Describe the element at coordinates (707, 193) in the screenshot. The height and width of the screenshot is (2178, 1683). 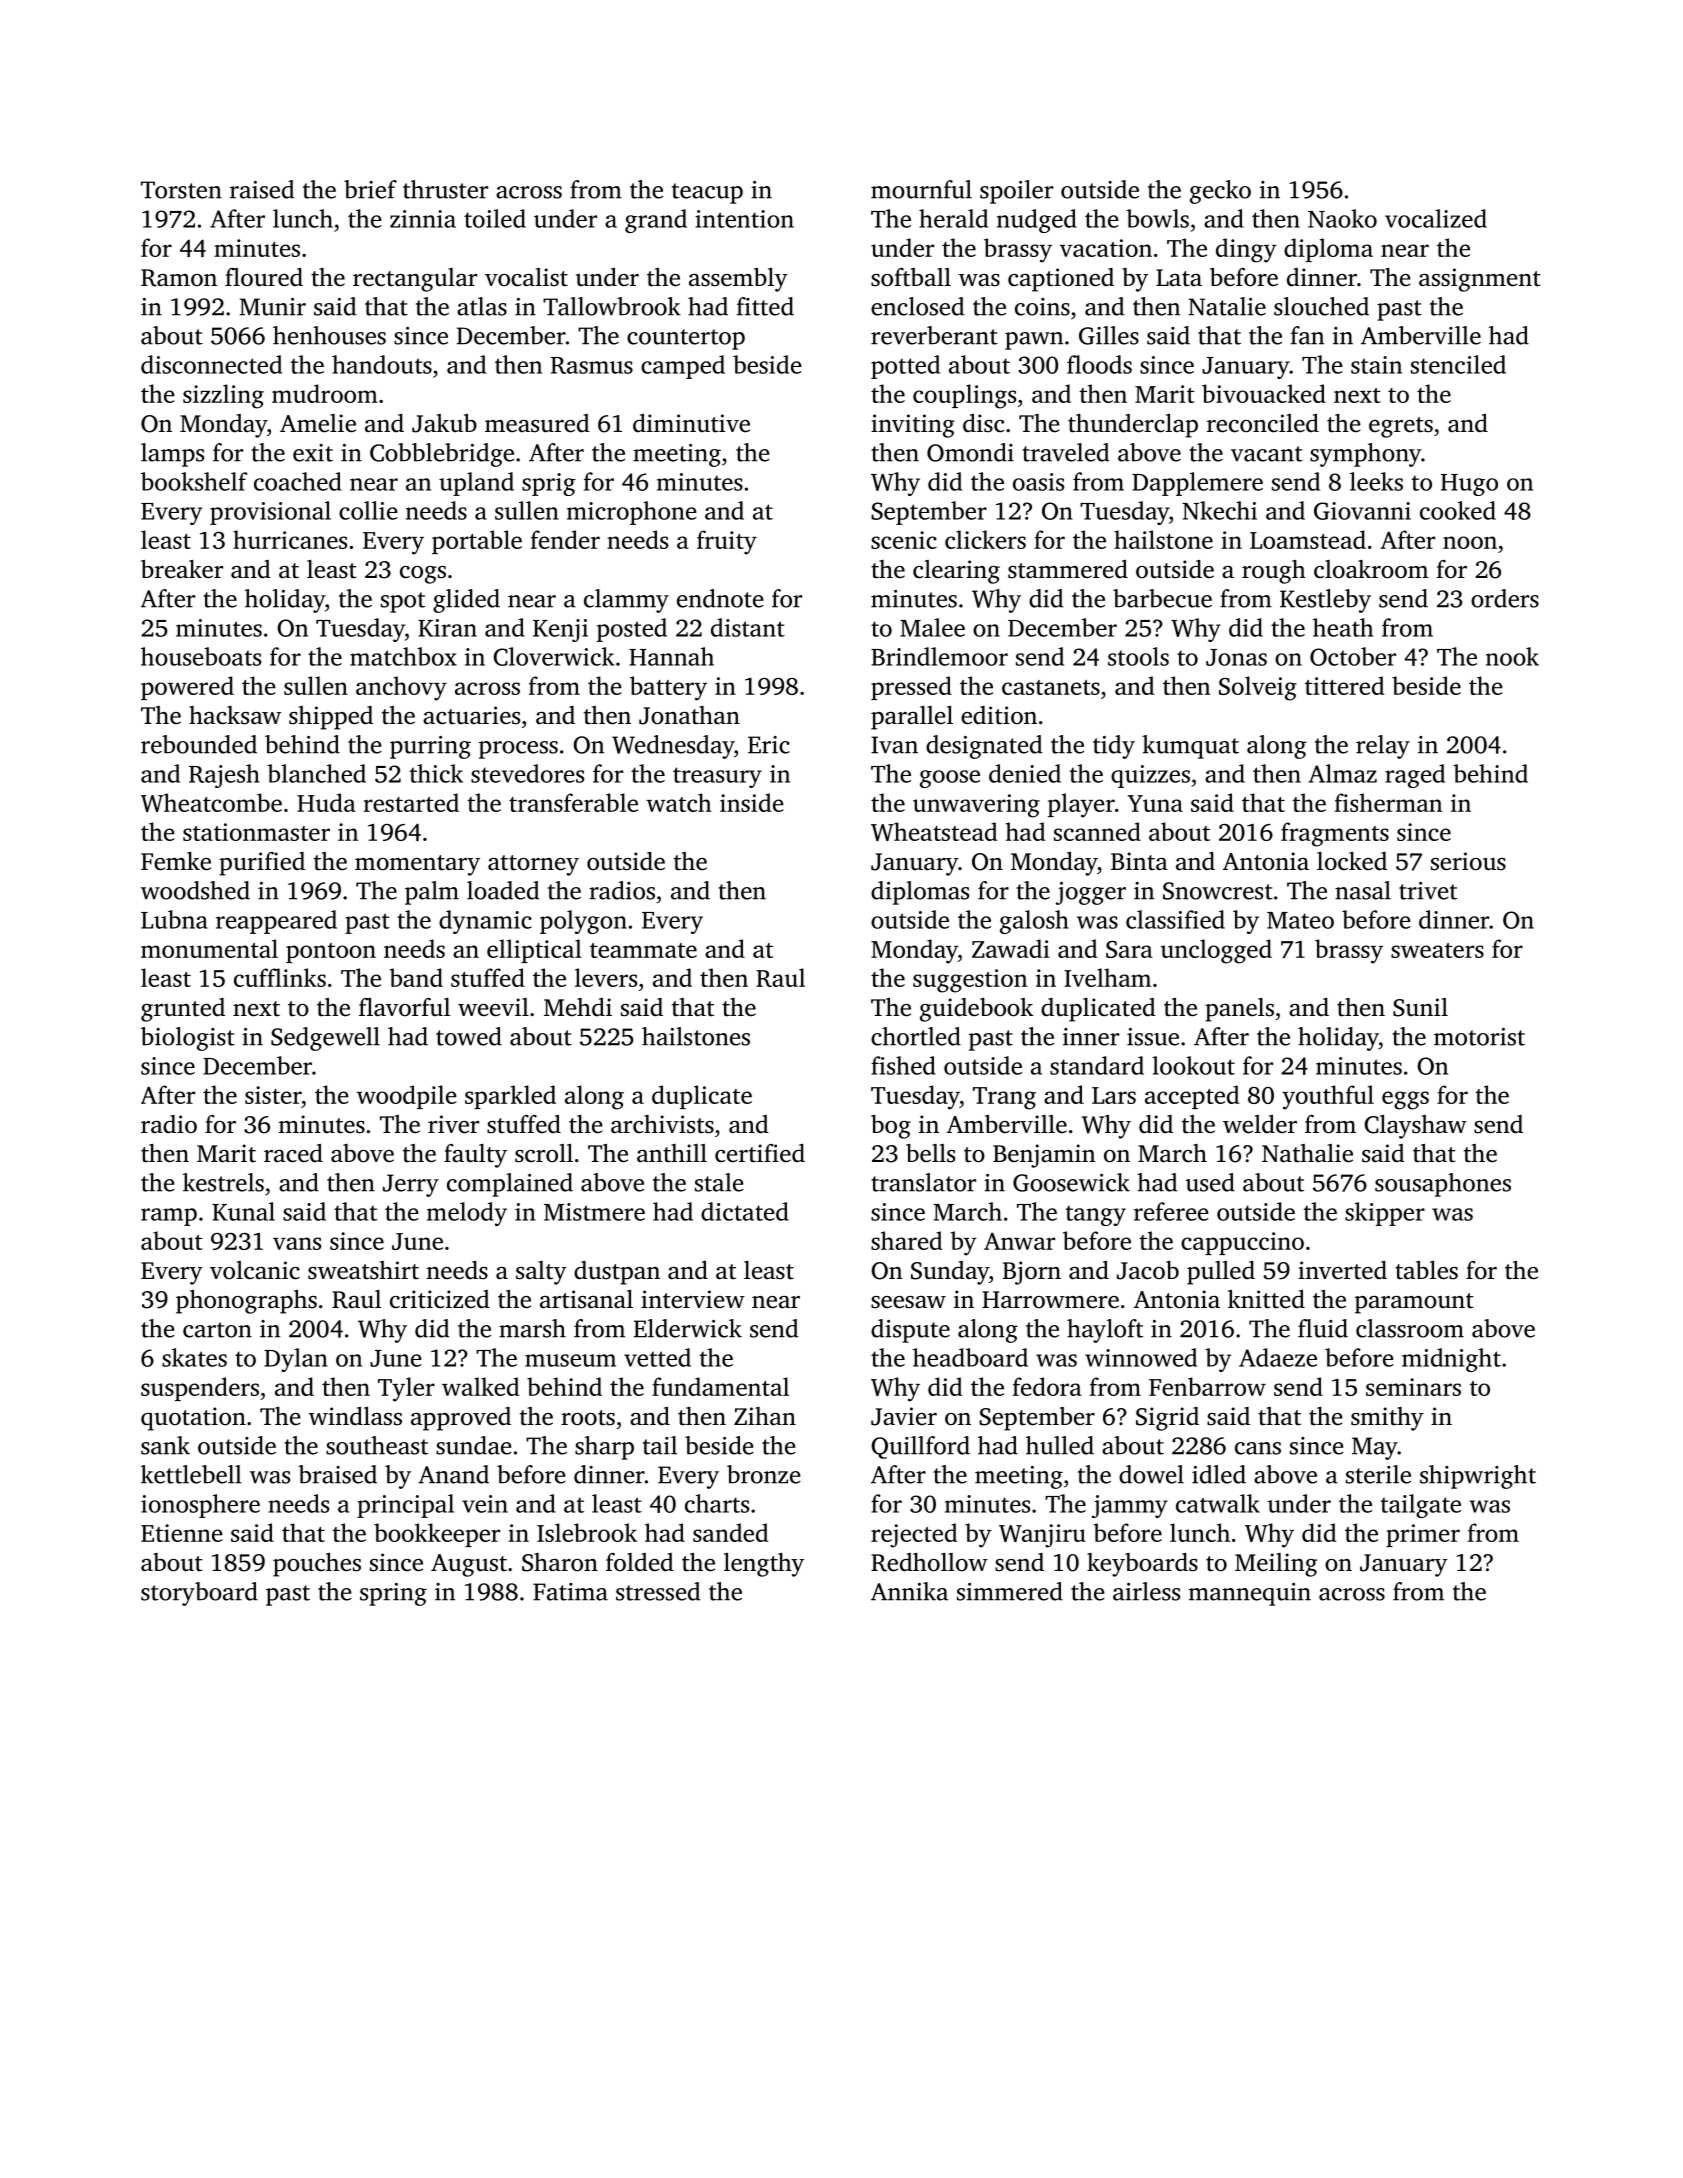
I see `teacup` at that location.
